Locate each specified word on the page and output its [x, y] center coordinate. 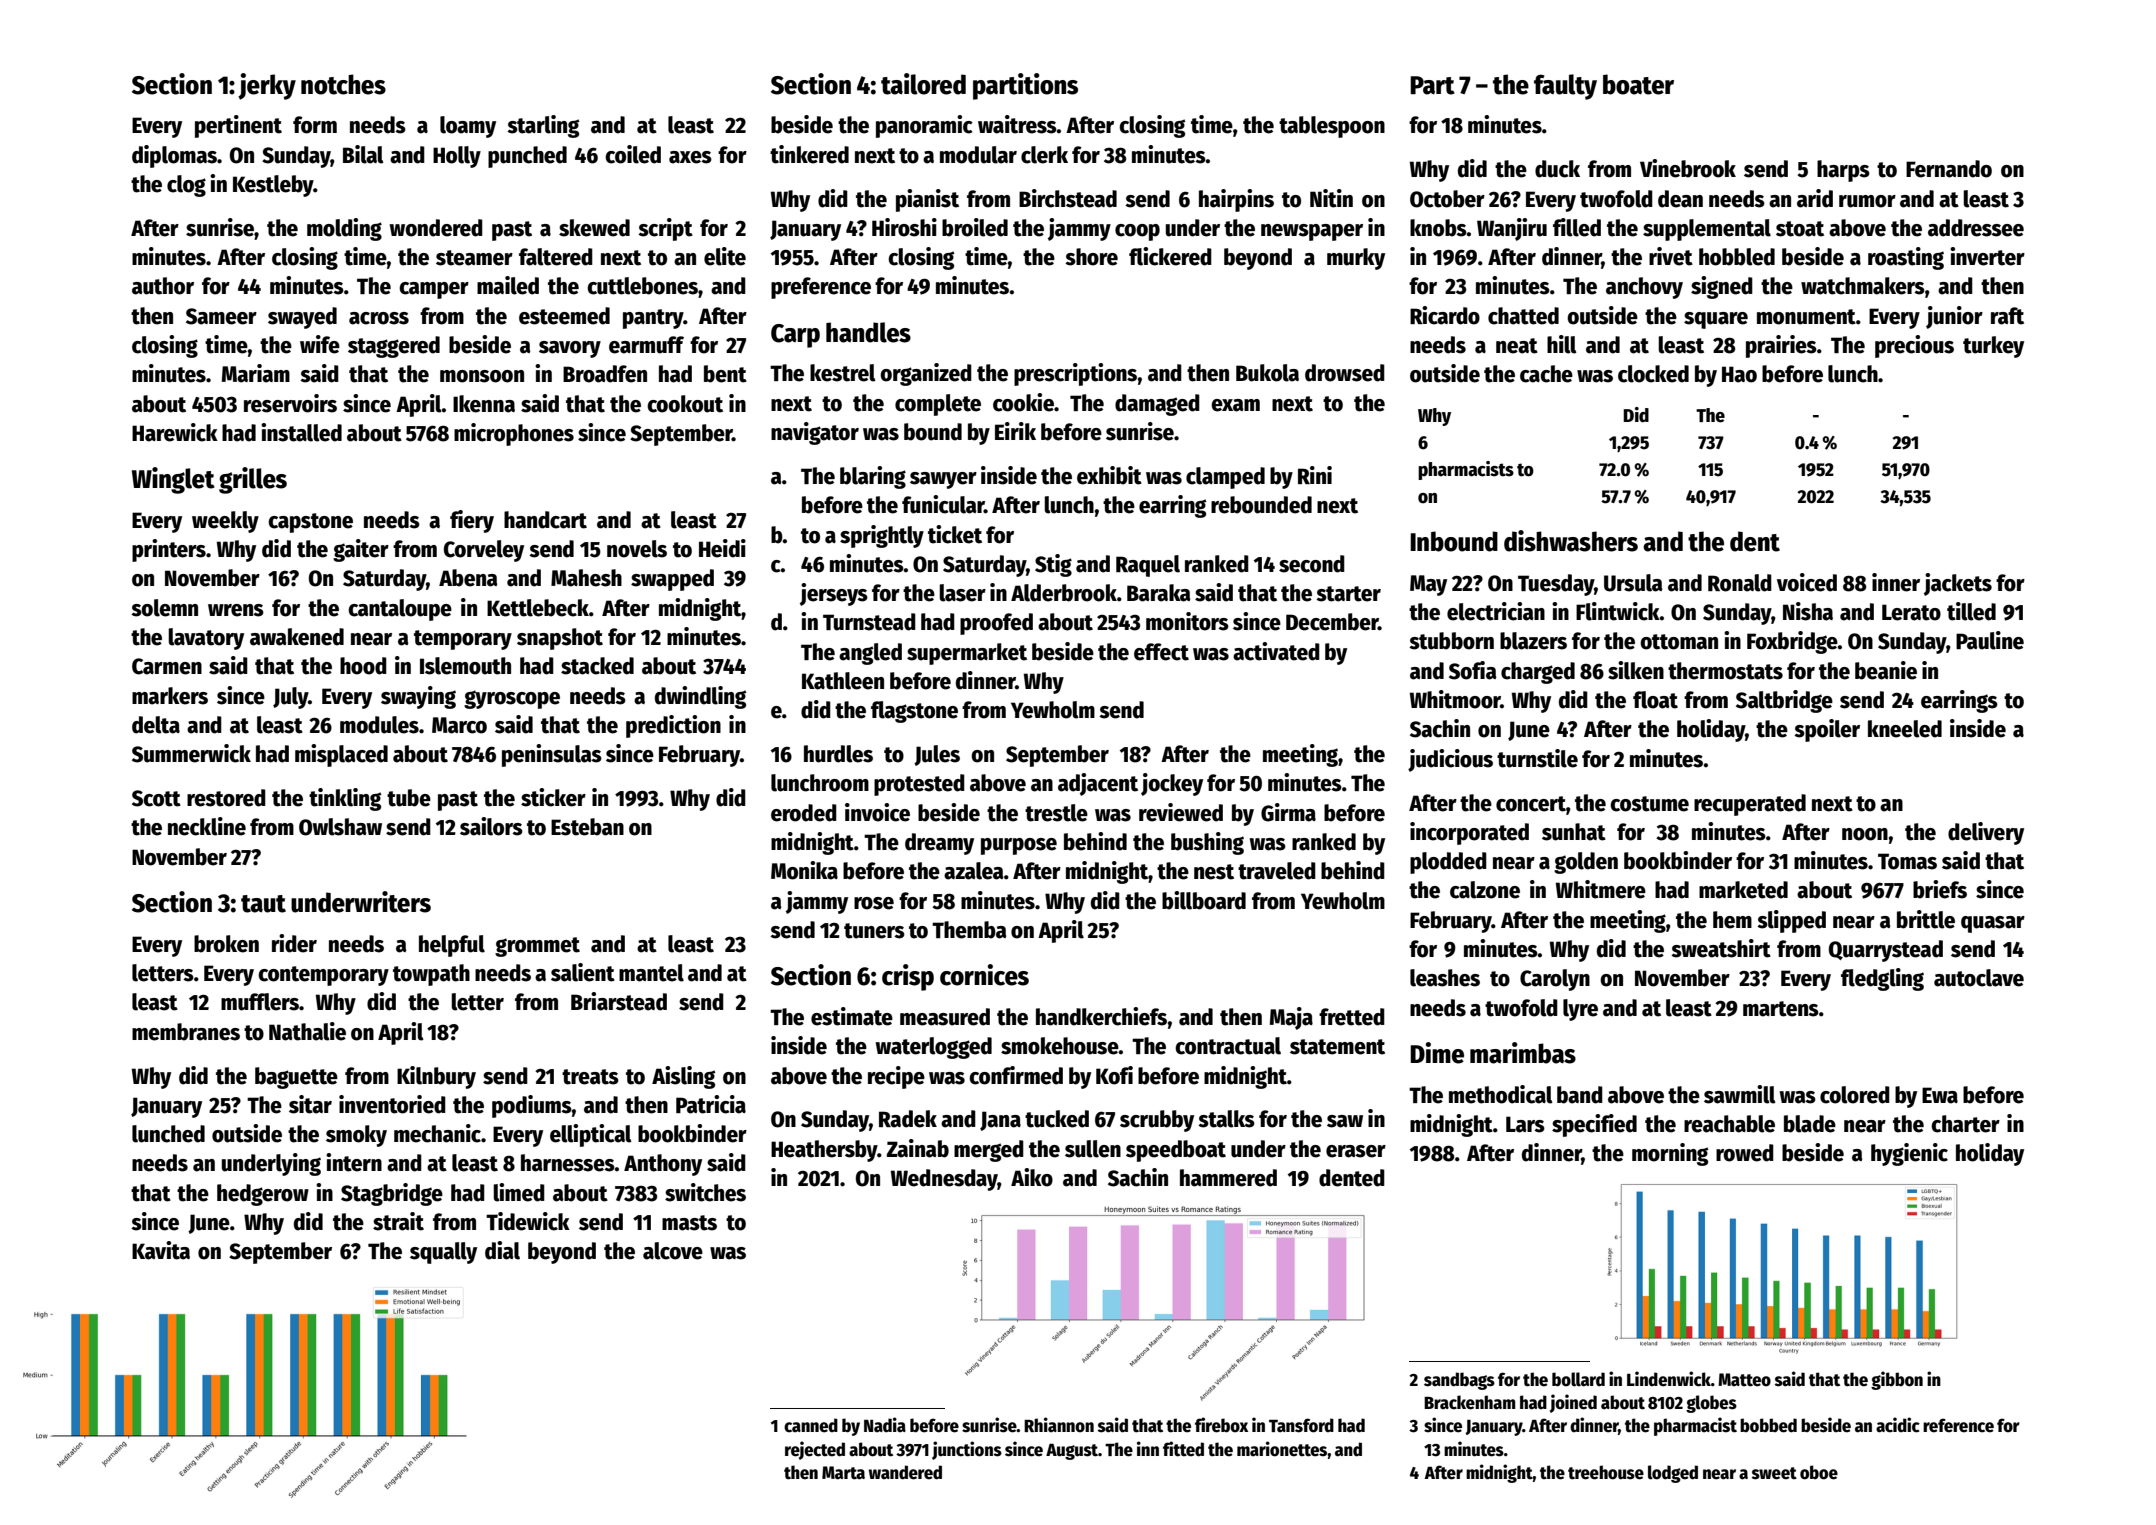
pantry [653, 319]
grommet [537, 947]
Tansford [1301, 1425]
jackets [1958, 584]
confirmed [1016, 1075]
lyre [1580, 1010]
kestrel [843, 373]
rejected [815, 1450]
